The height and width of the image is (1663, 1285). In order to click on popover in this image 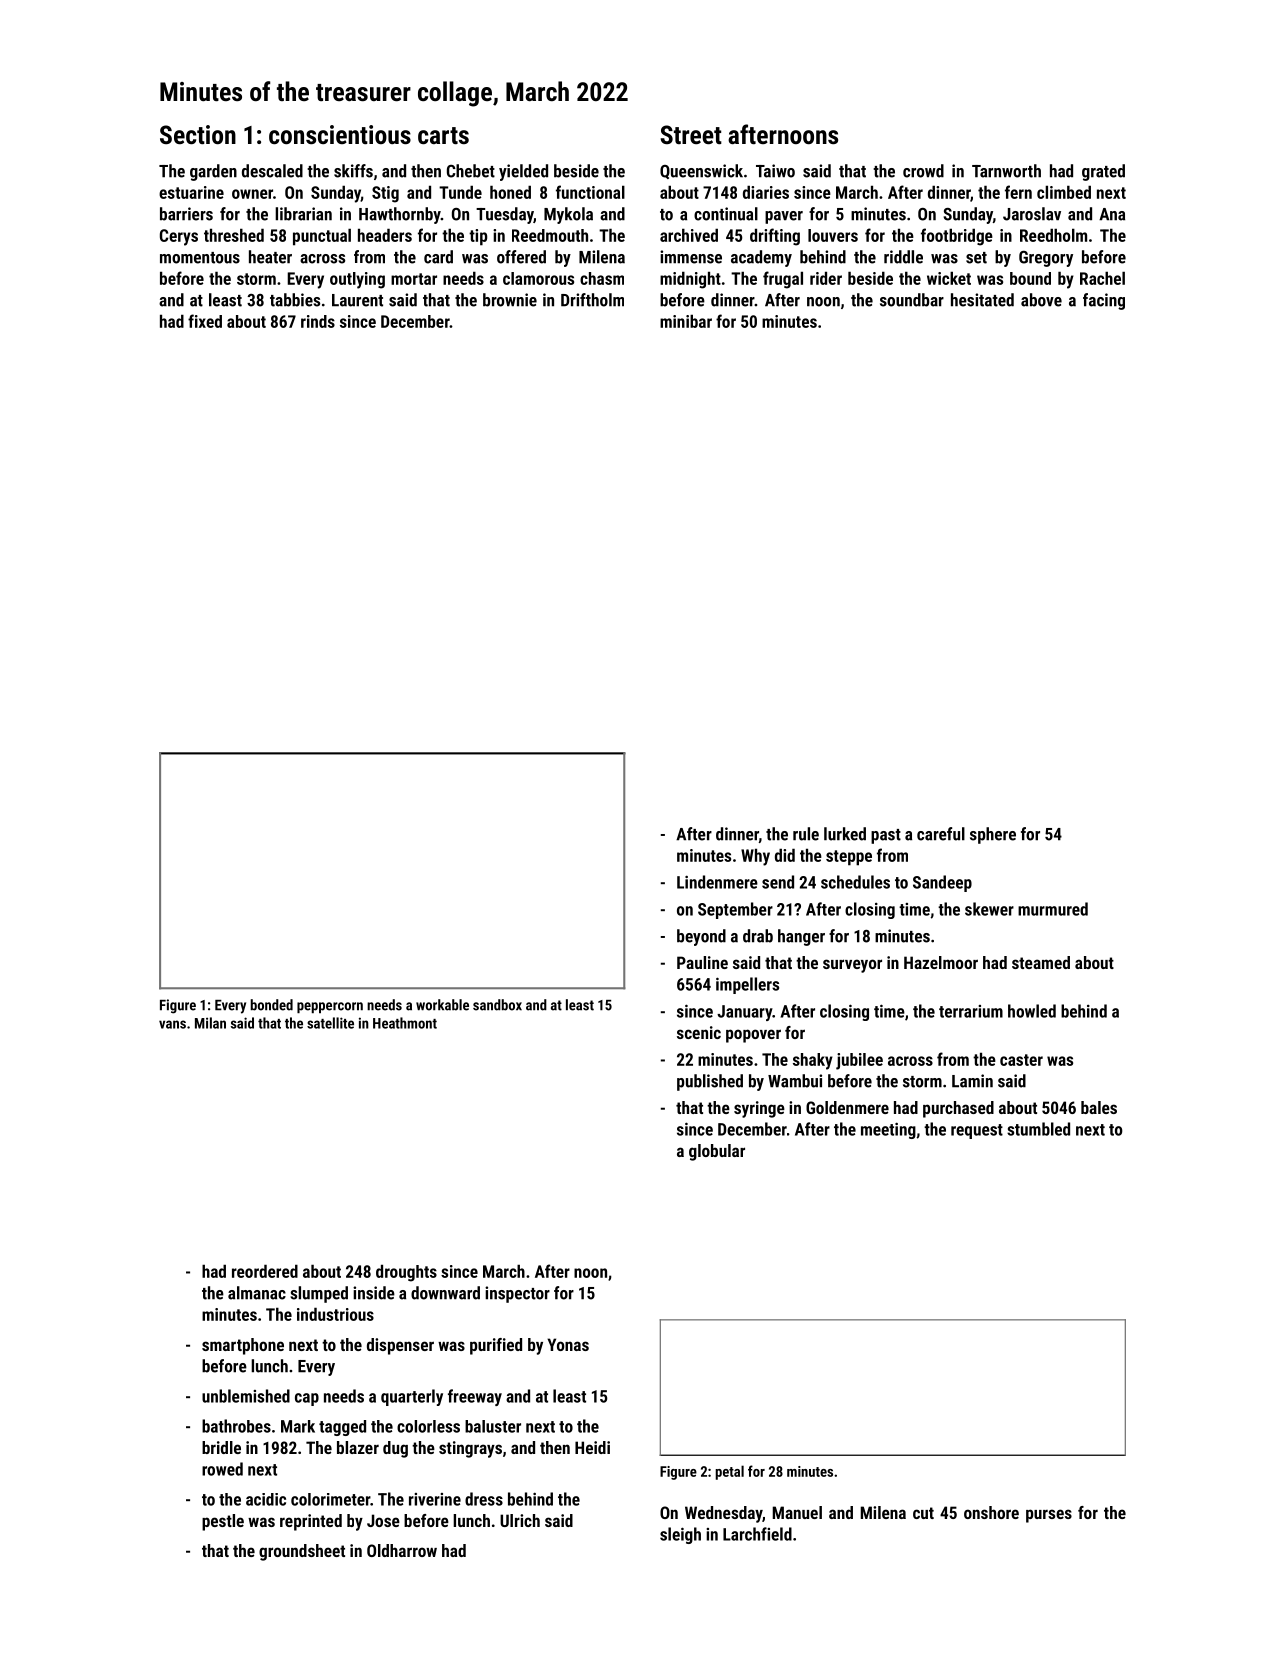, I will do `click(753, 1036)`.
